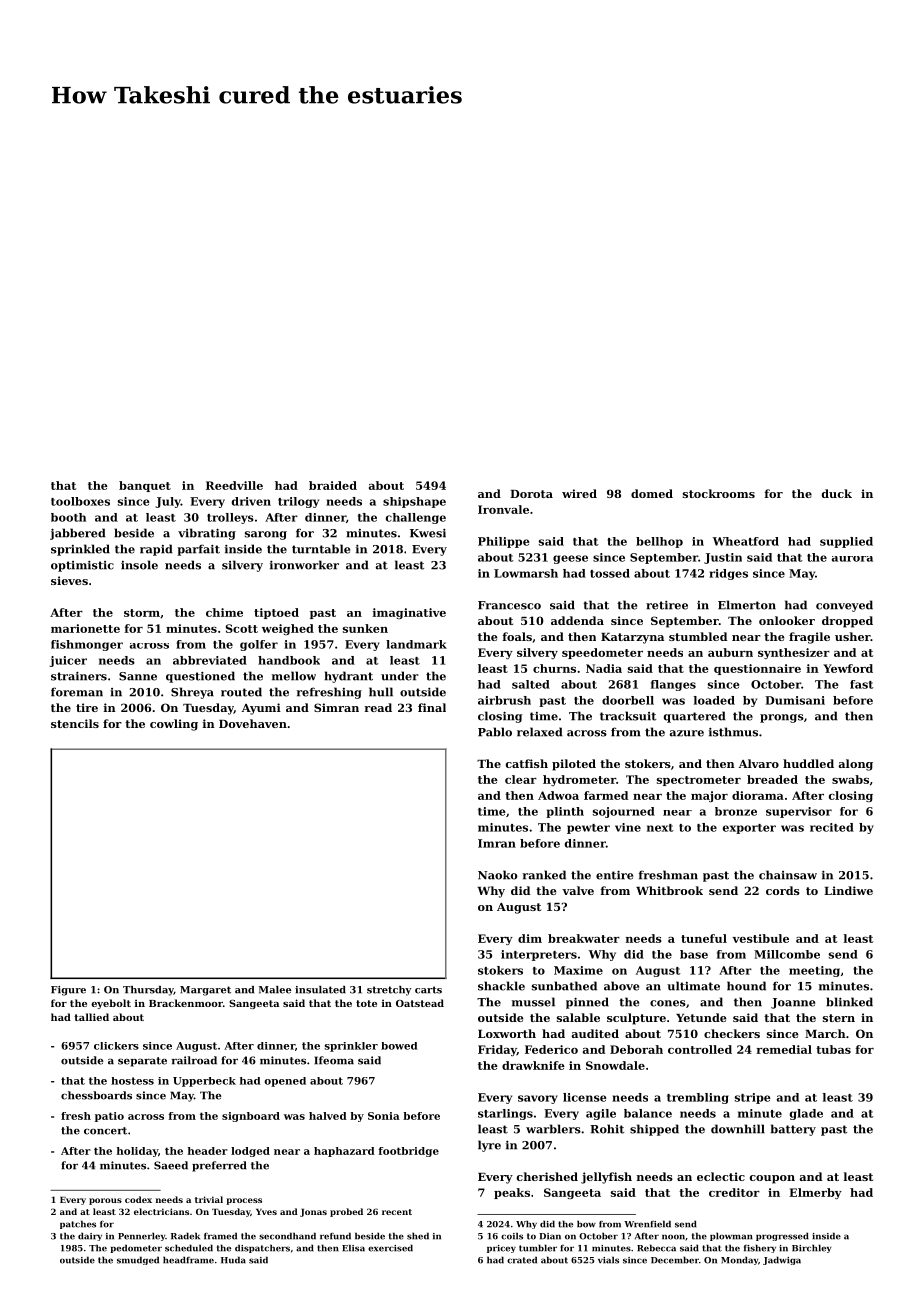 This page has width=924, height=1308. I want to click on aurora, so click(852, 559).
